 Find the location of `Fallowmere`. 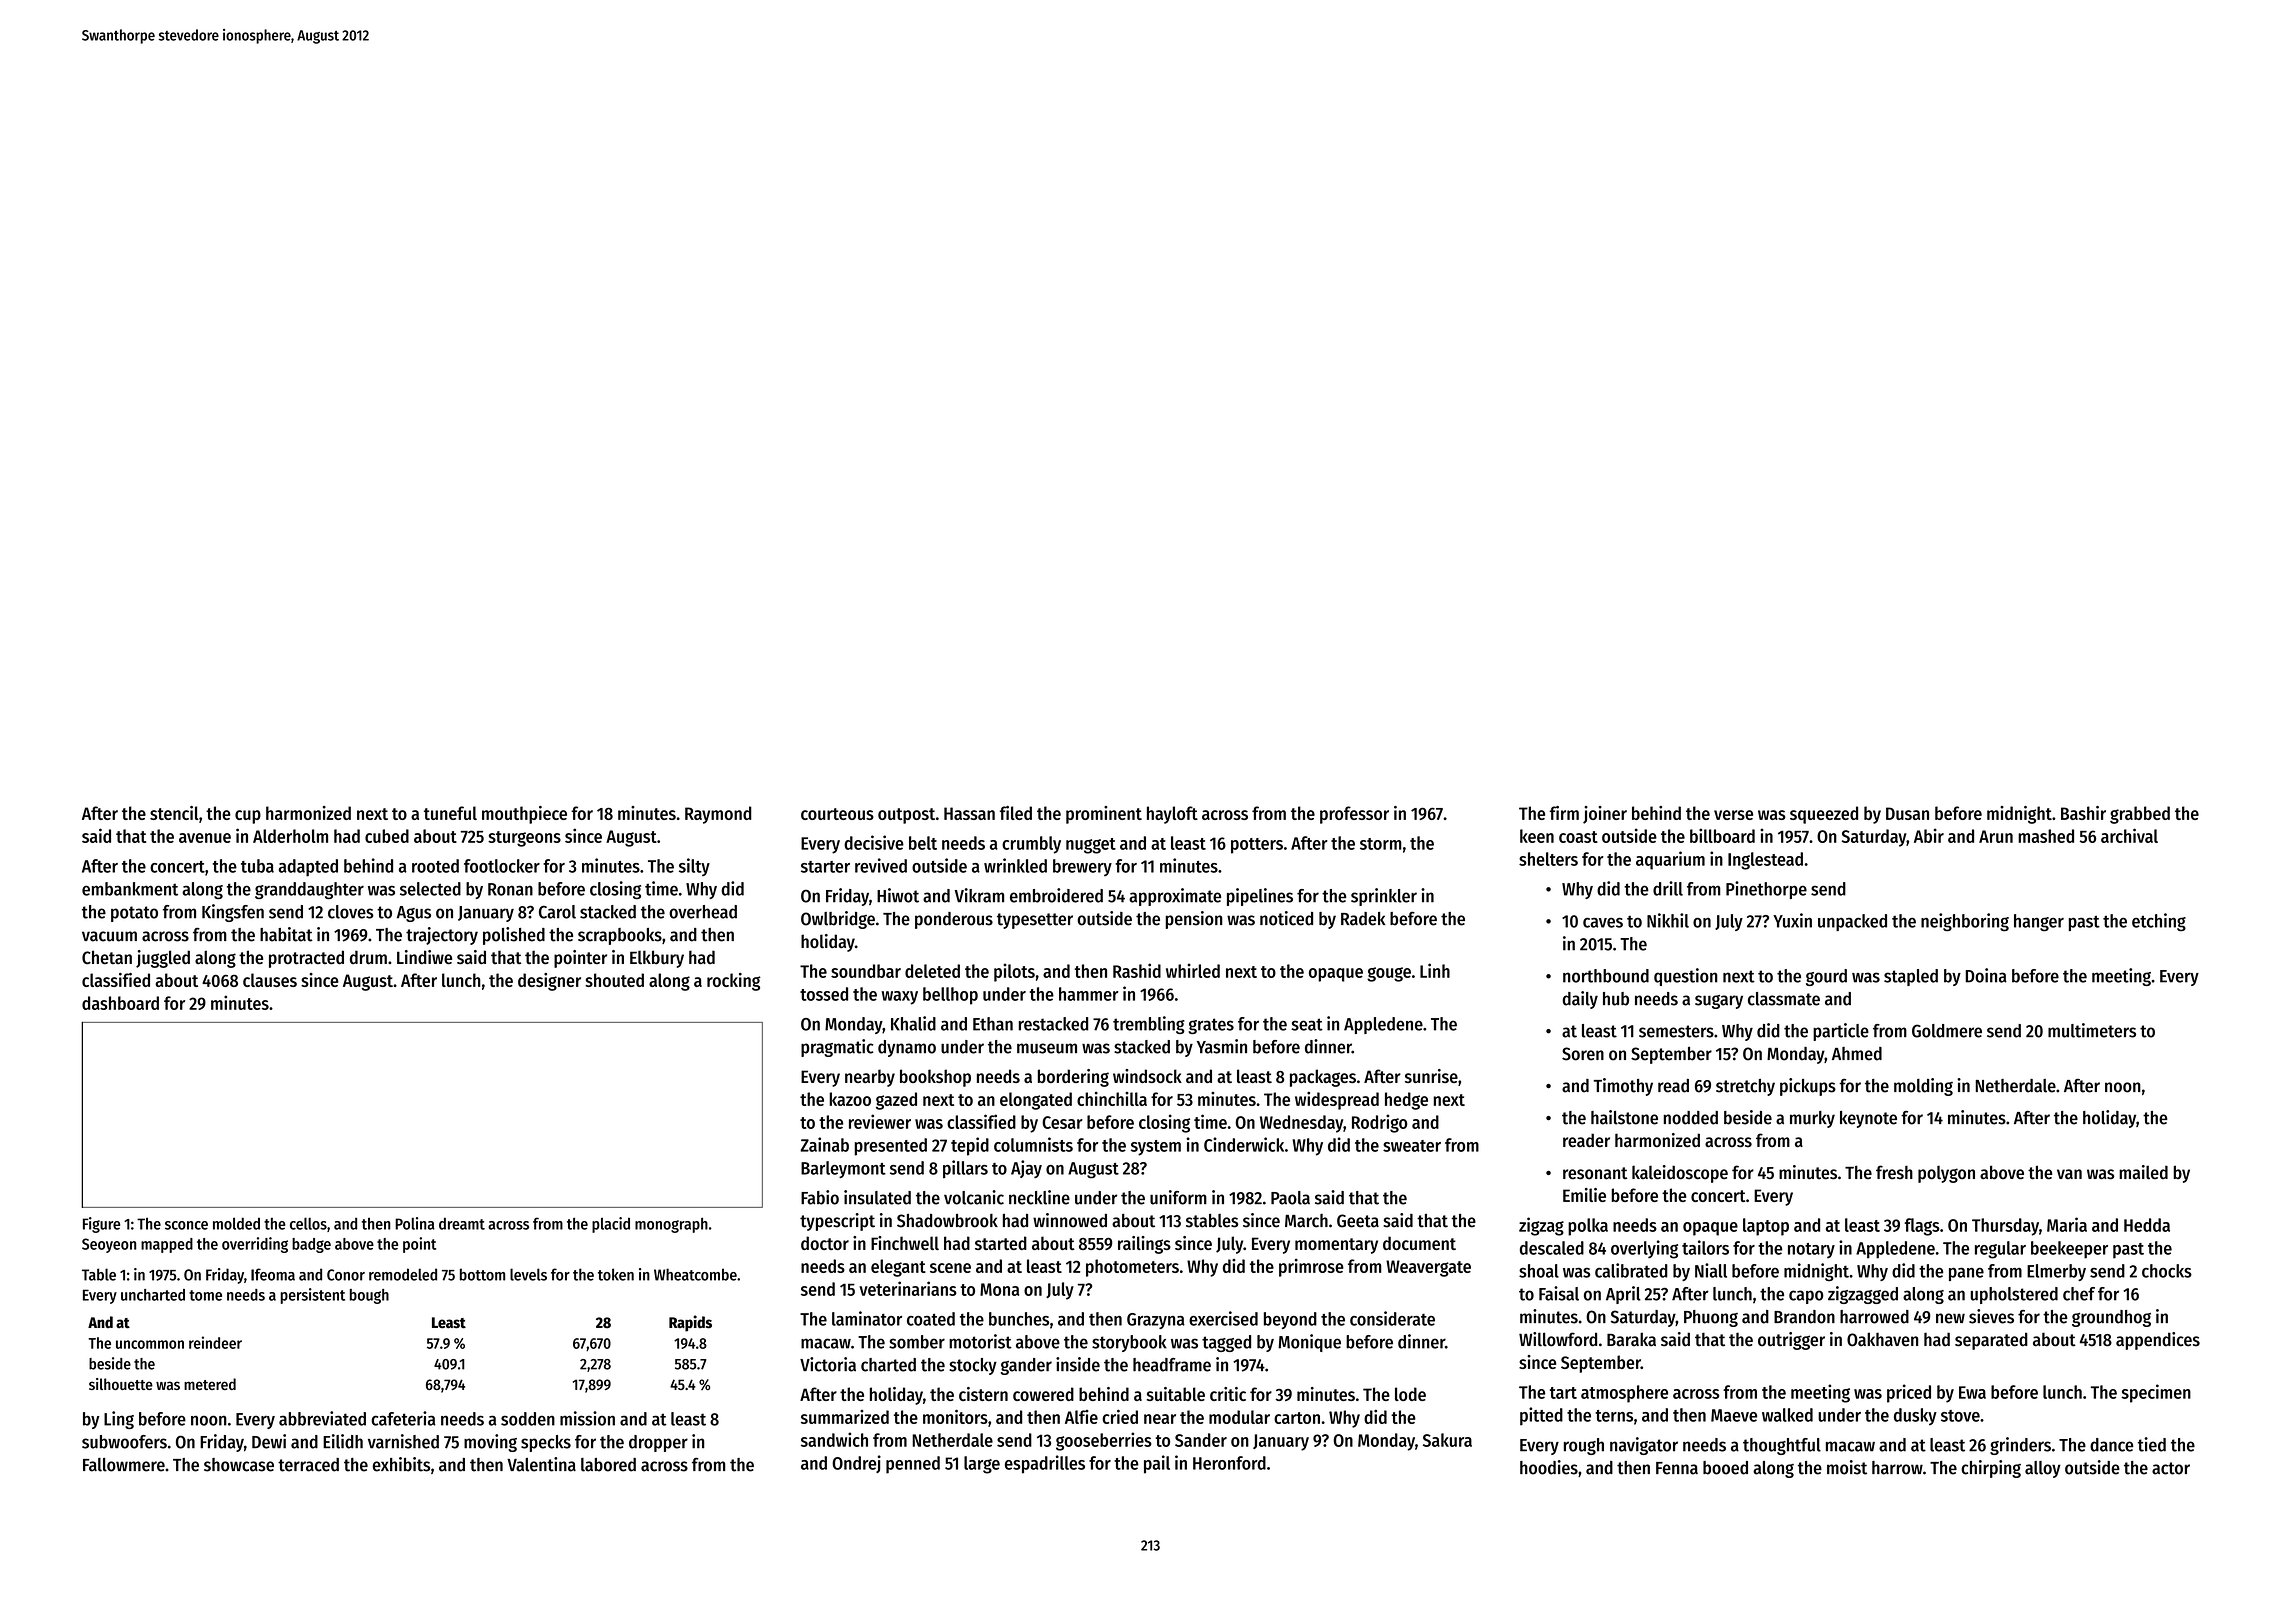

Fallowmere is located at coordinates (124, 1465).
